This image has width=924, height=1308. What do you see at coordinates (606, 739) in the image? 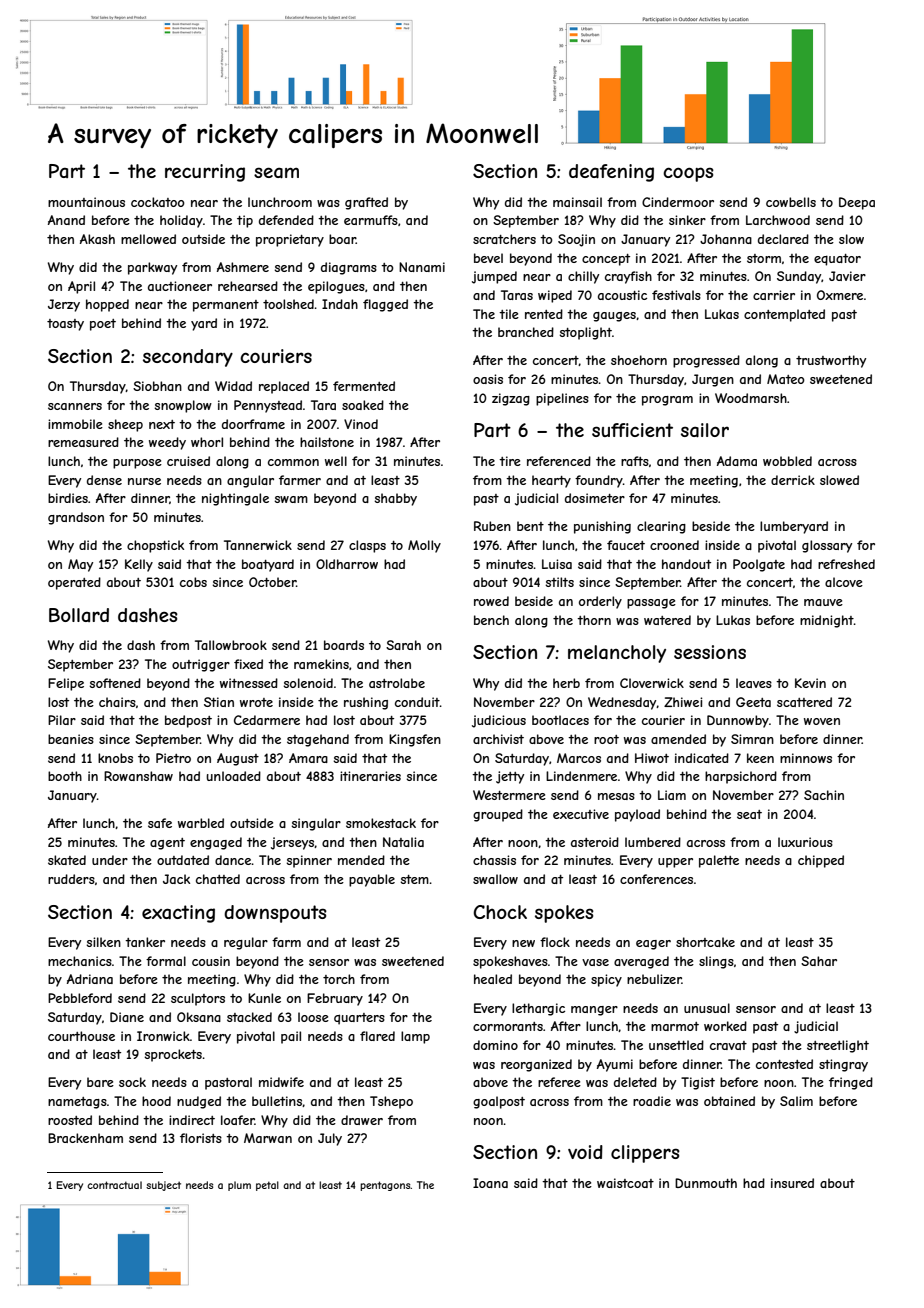
I see `root` at bounding box center [606, 739].
